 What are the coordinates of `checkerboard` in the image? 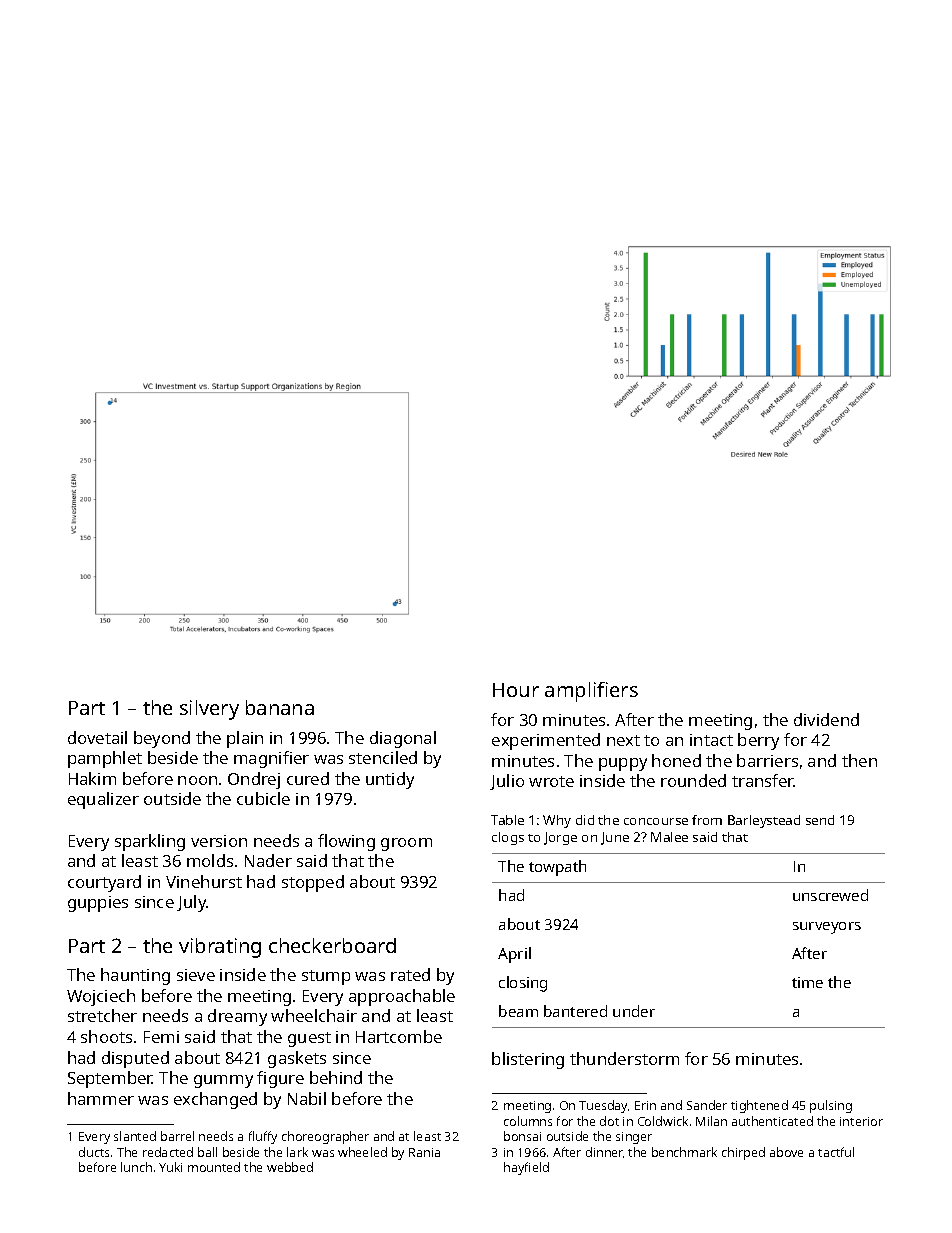 It's located at (332, 945).
